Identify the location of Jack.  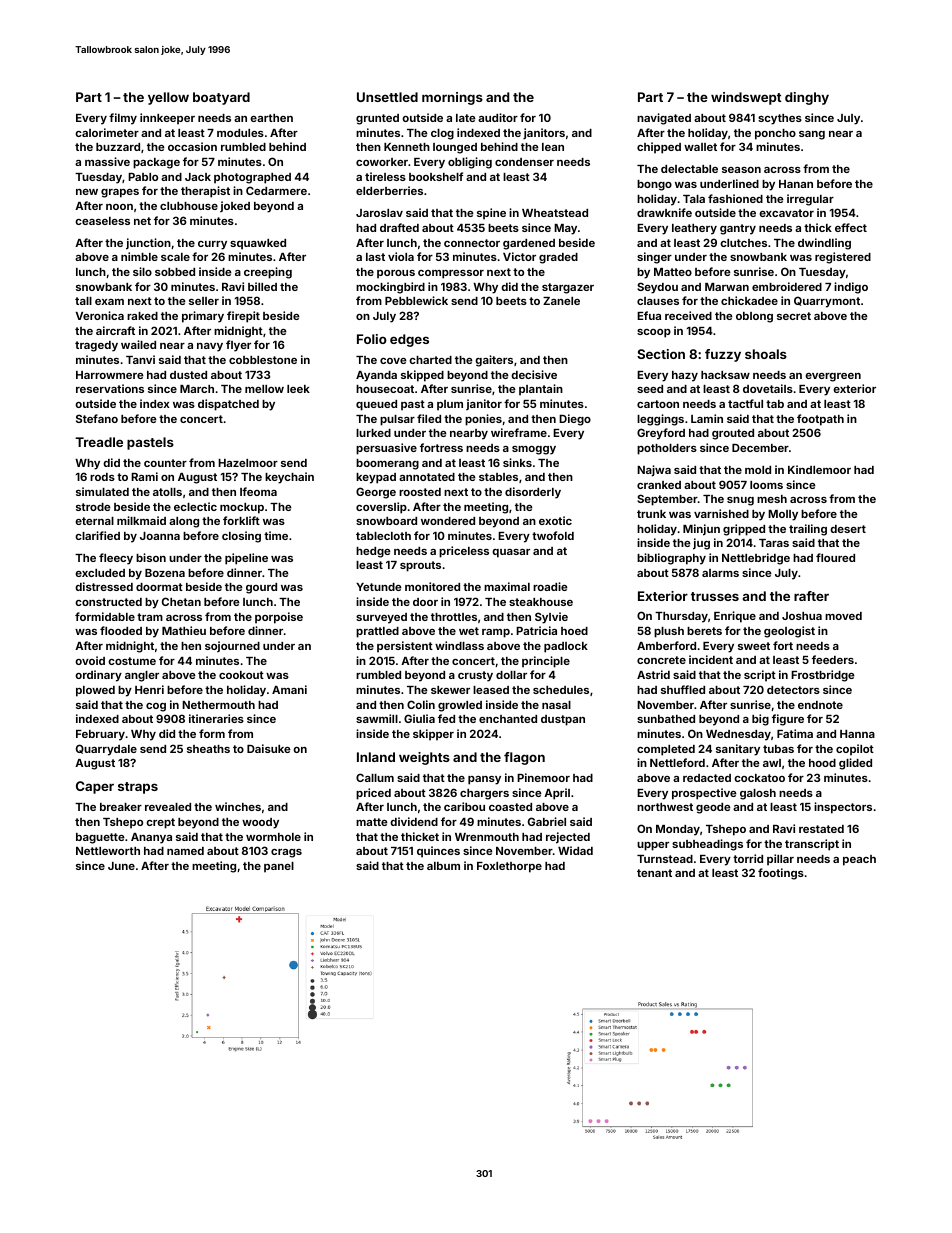
(198, 177).
